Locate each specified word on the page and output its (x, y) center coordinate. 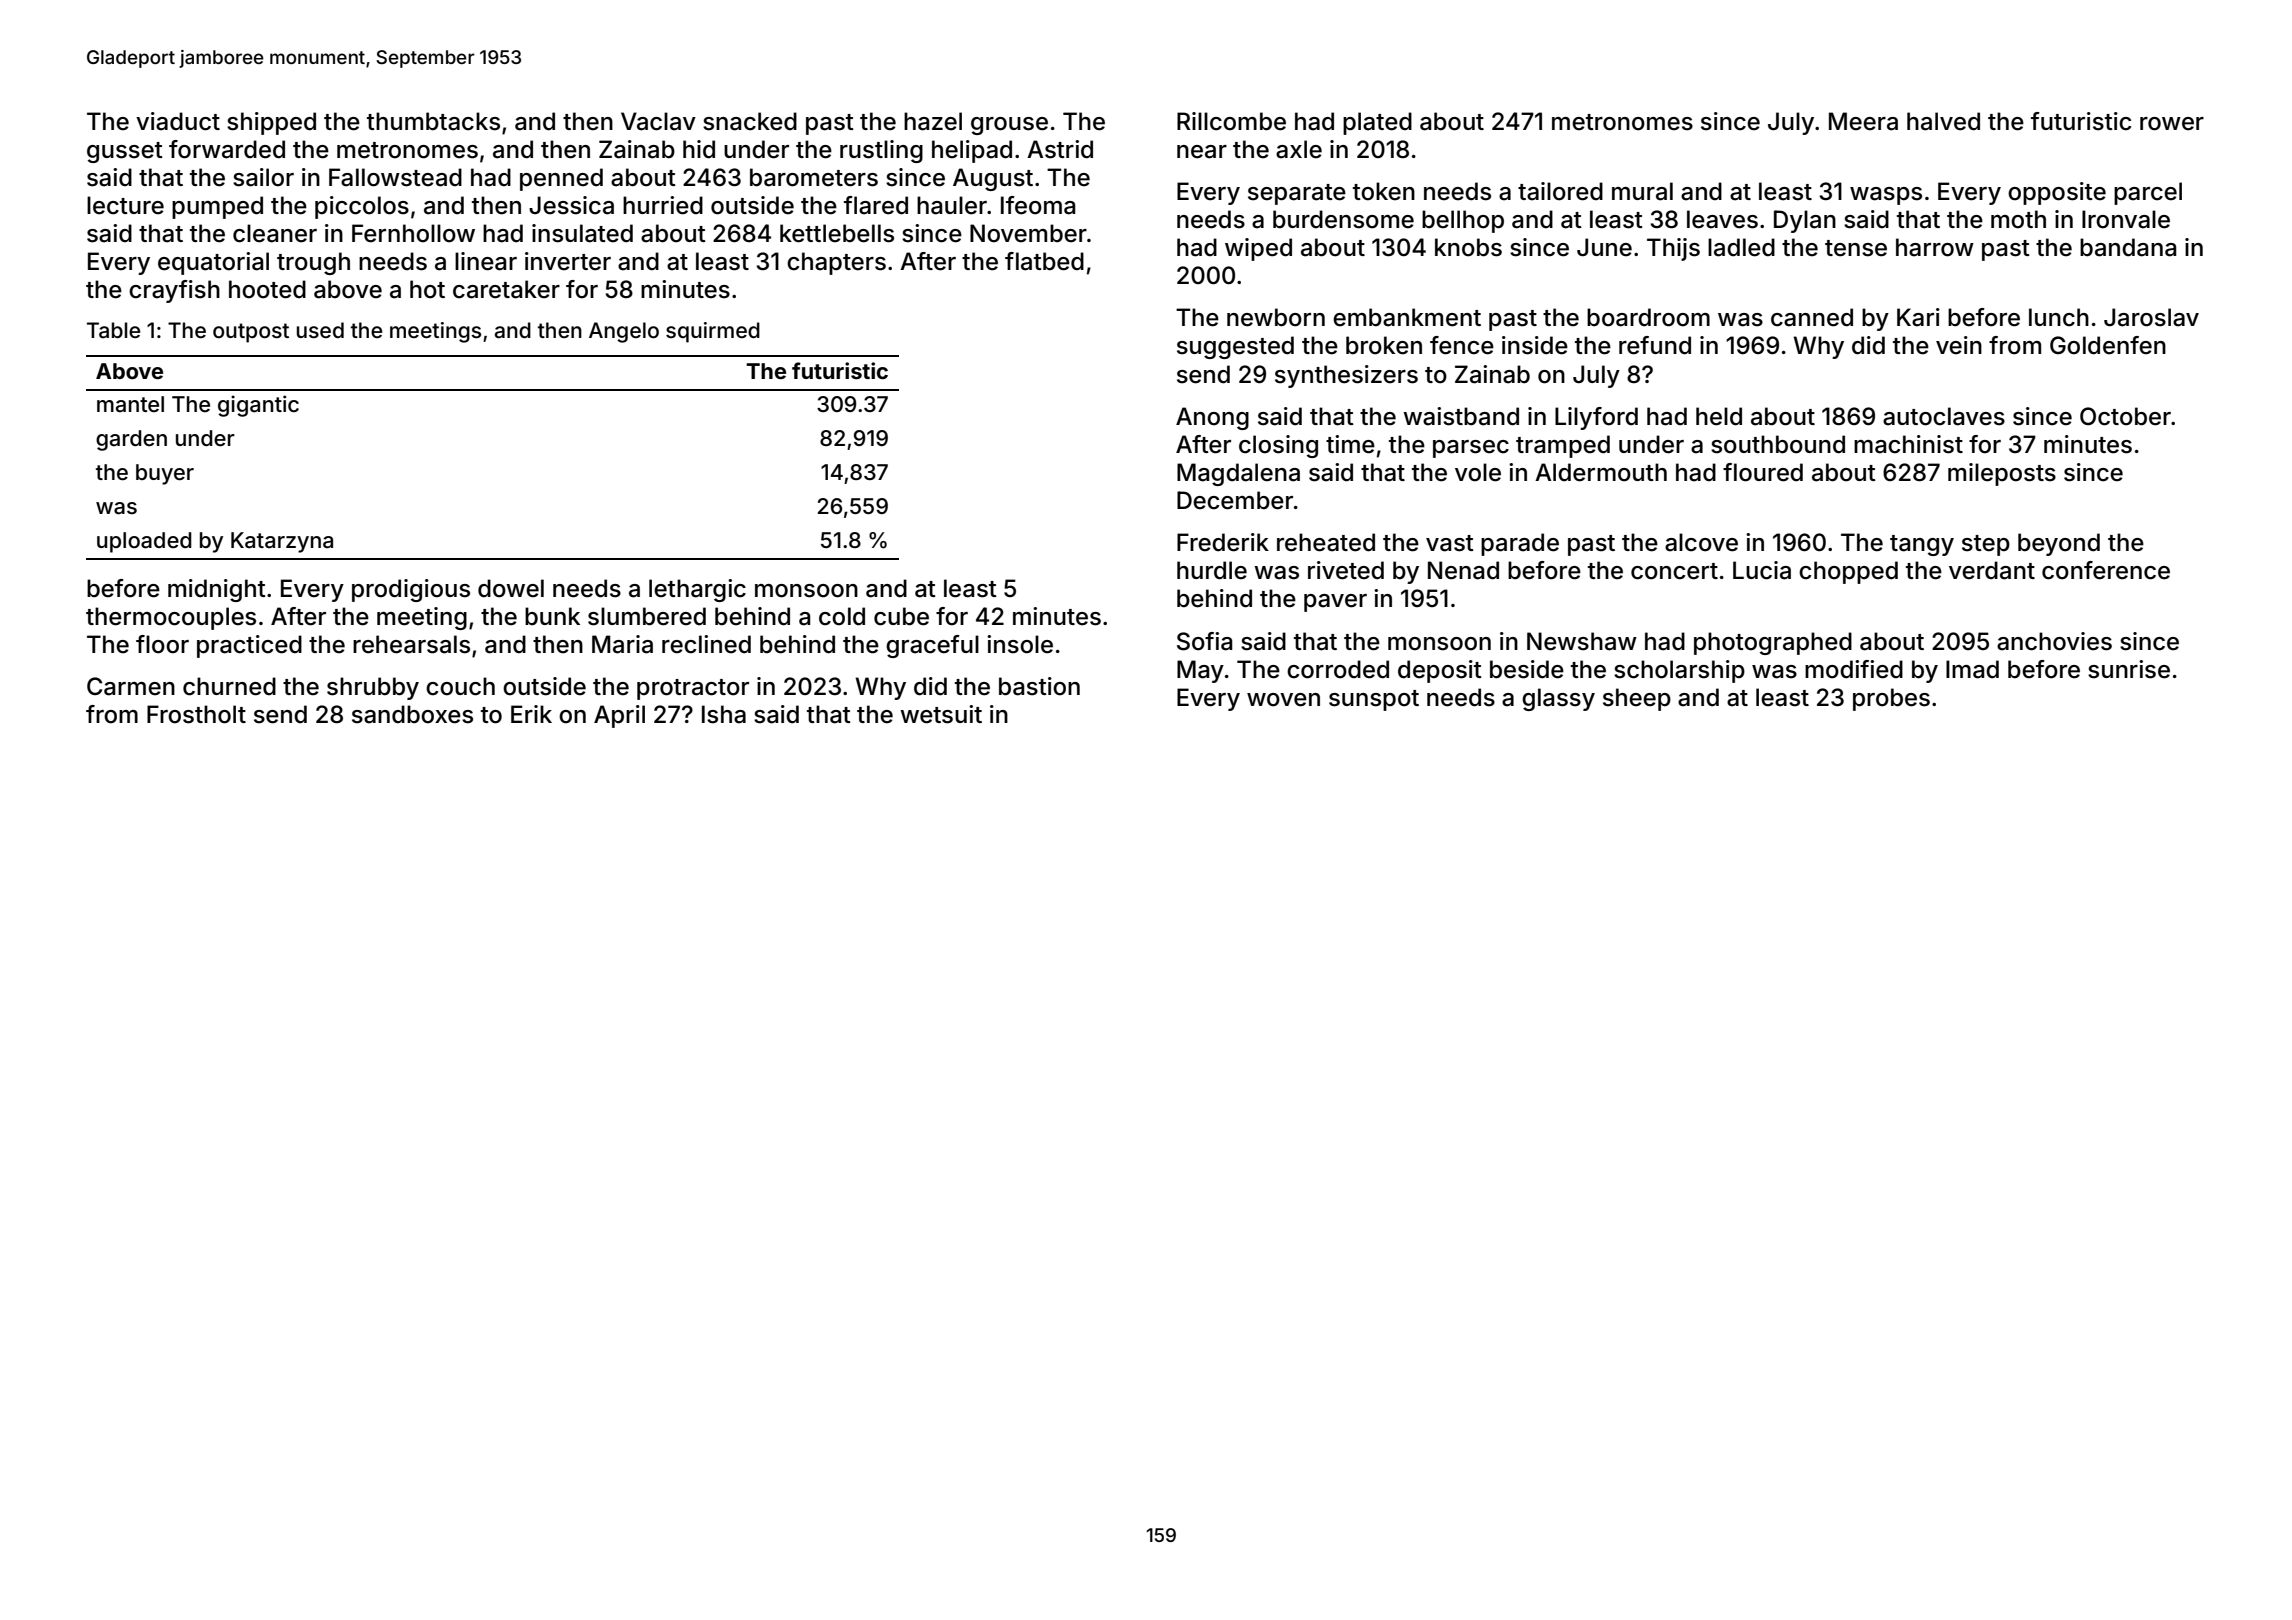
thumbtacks (433, 121)
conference (2106, 570)
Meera (1863, 121)
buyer (165, 474)
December (1235, 500)
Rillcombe (1231, 121)
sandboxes (412, 714)
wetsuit (941, 714)
